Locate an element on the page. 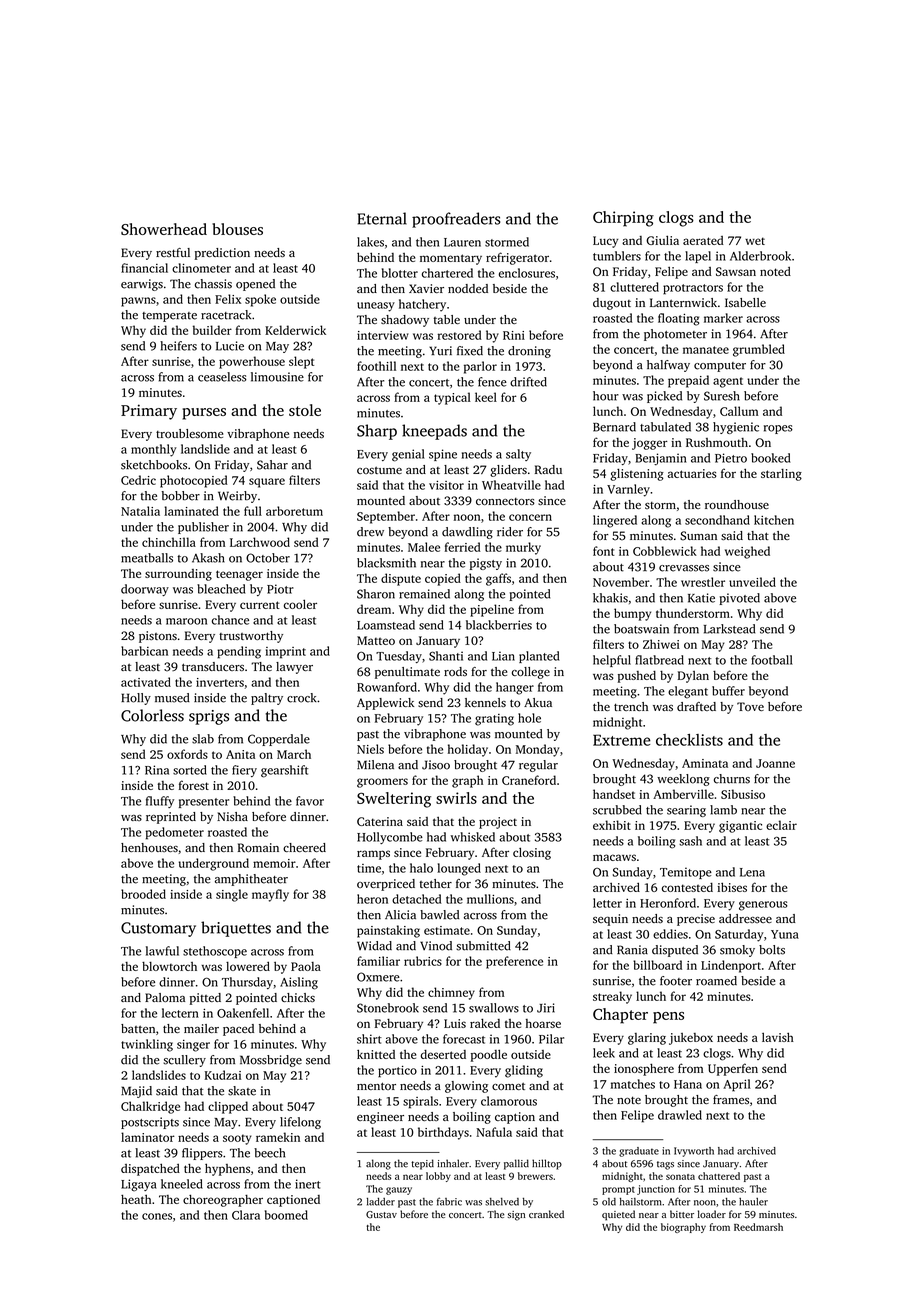 This page has width=924, height=1308. henhouses is located at coordinates (149, 847).
